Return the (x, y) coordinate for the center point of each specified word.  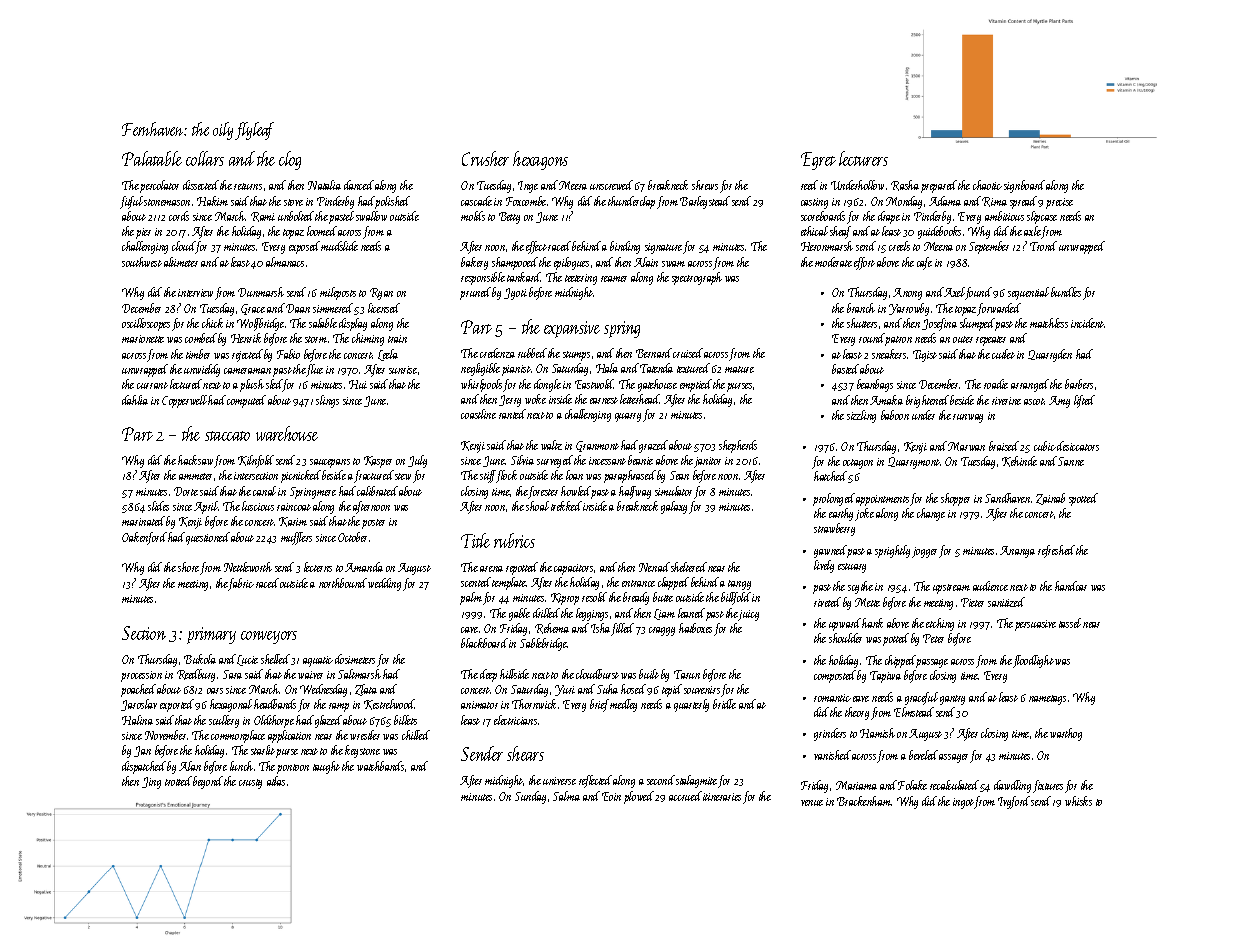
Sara (232, 674)
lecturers (863, 158)
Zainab (1050, 499)
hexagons (540, 160)
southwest (142, 262)
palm (471, 598)
